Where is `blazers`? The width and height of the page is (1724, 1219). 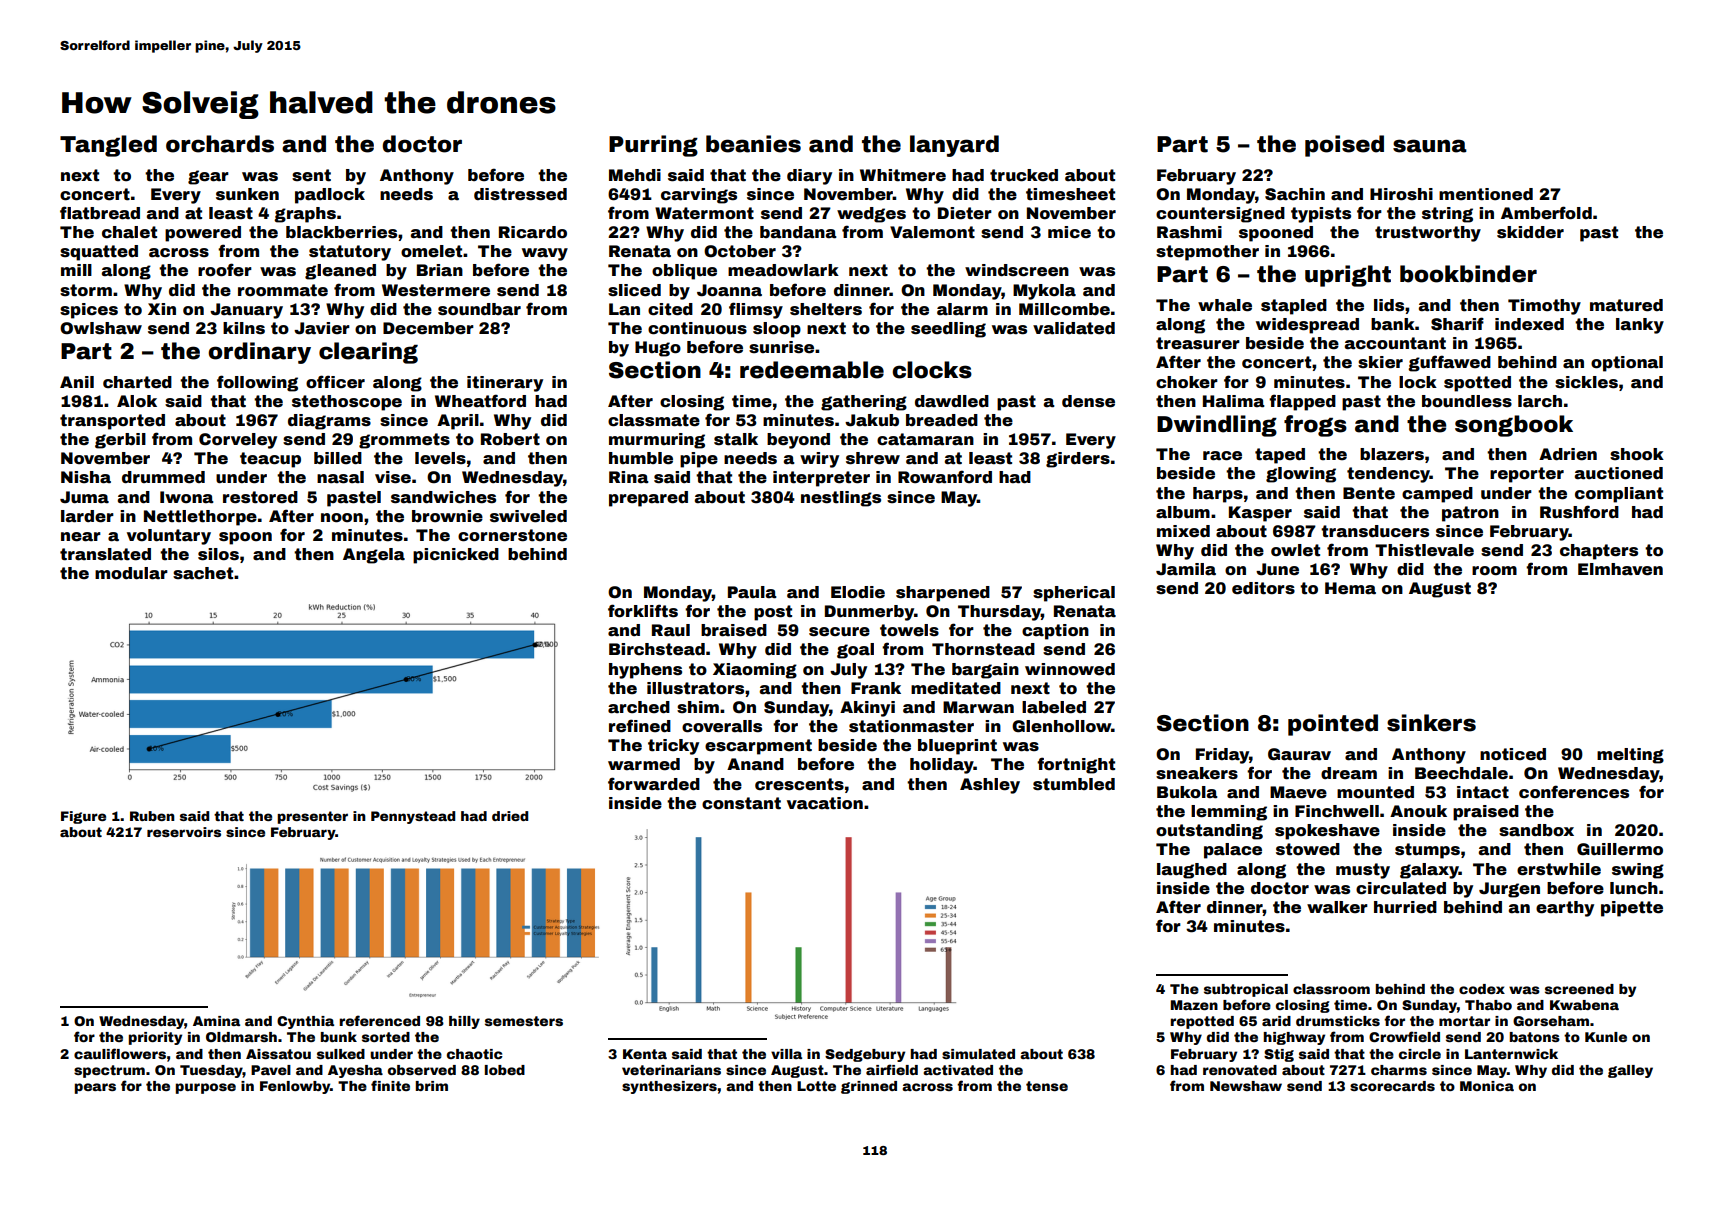 blazers is located at coordinates (1392, 454).
